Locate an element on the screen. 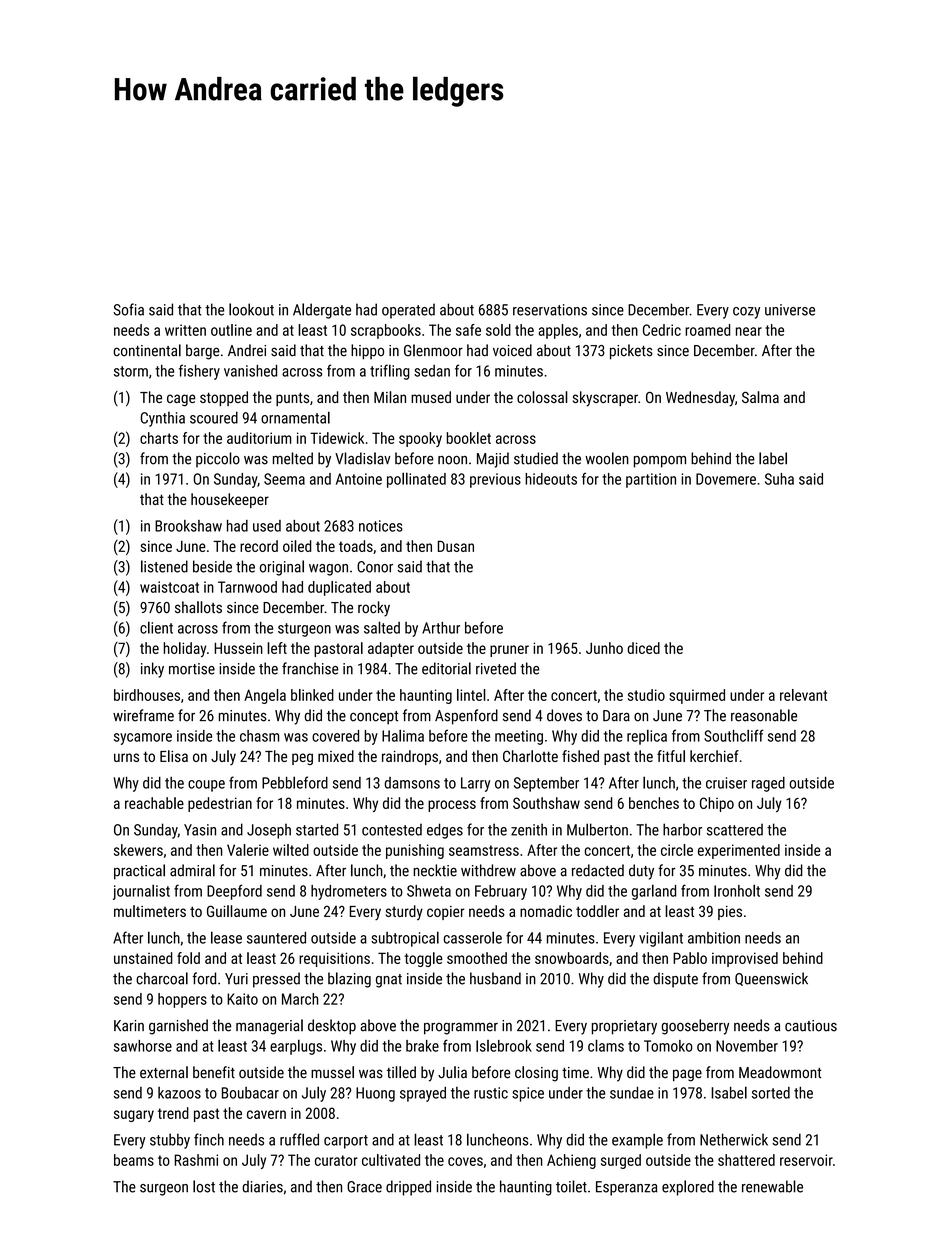 The width and height of the screenshot is (952, 1233). piccolo is located at coordinates (218, 460).
